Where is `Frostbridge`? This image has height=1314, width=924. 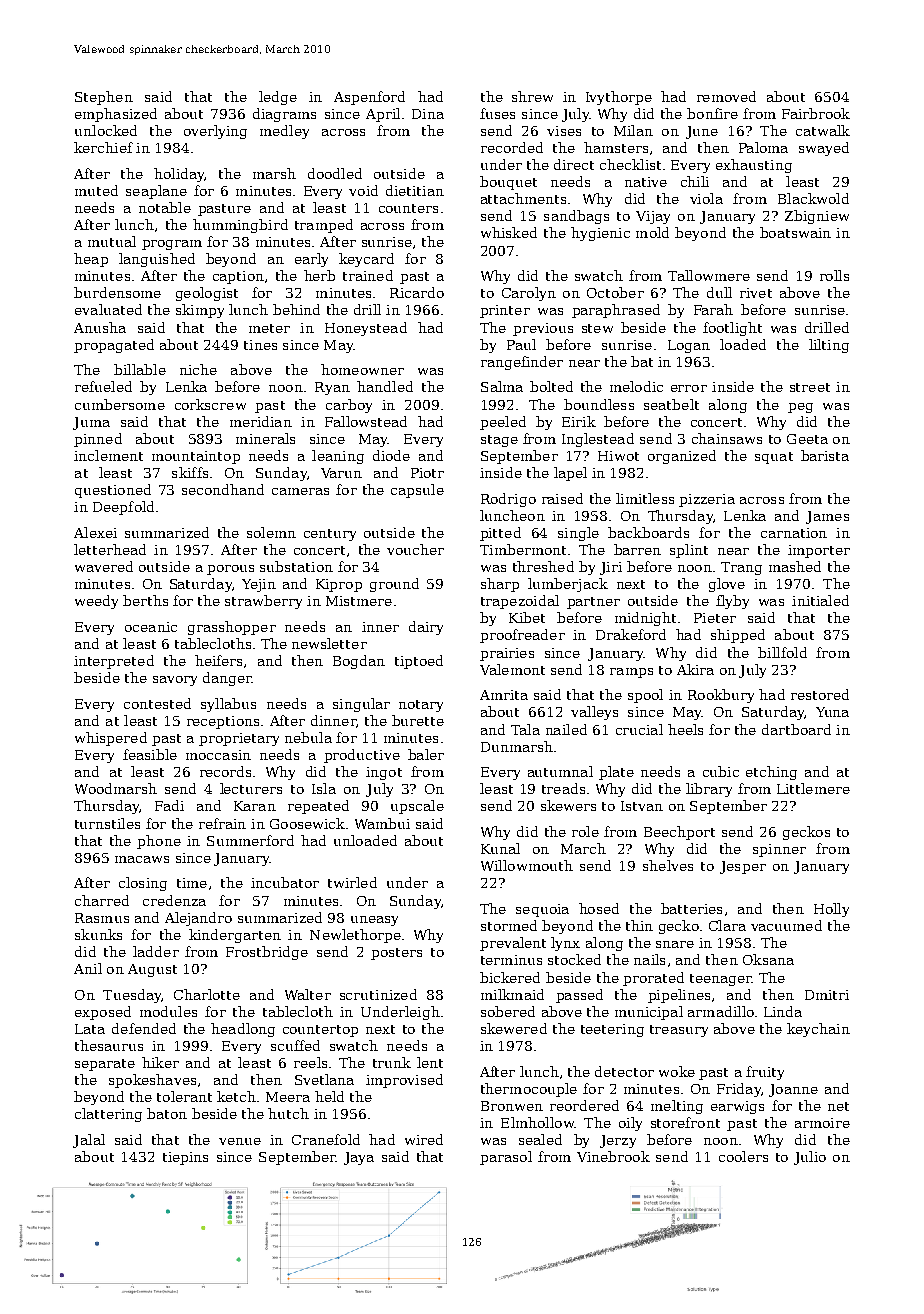
Frostbridge is located at coordinates (267, 953).
